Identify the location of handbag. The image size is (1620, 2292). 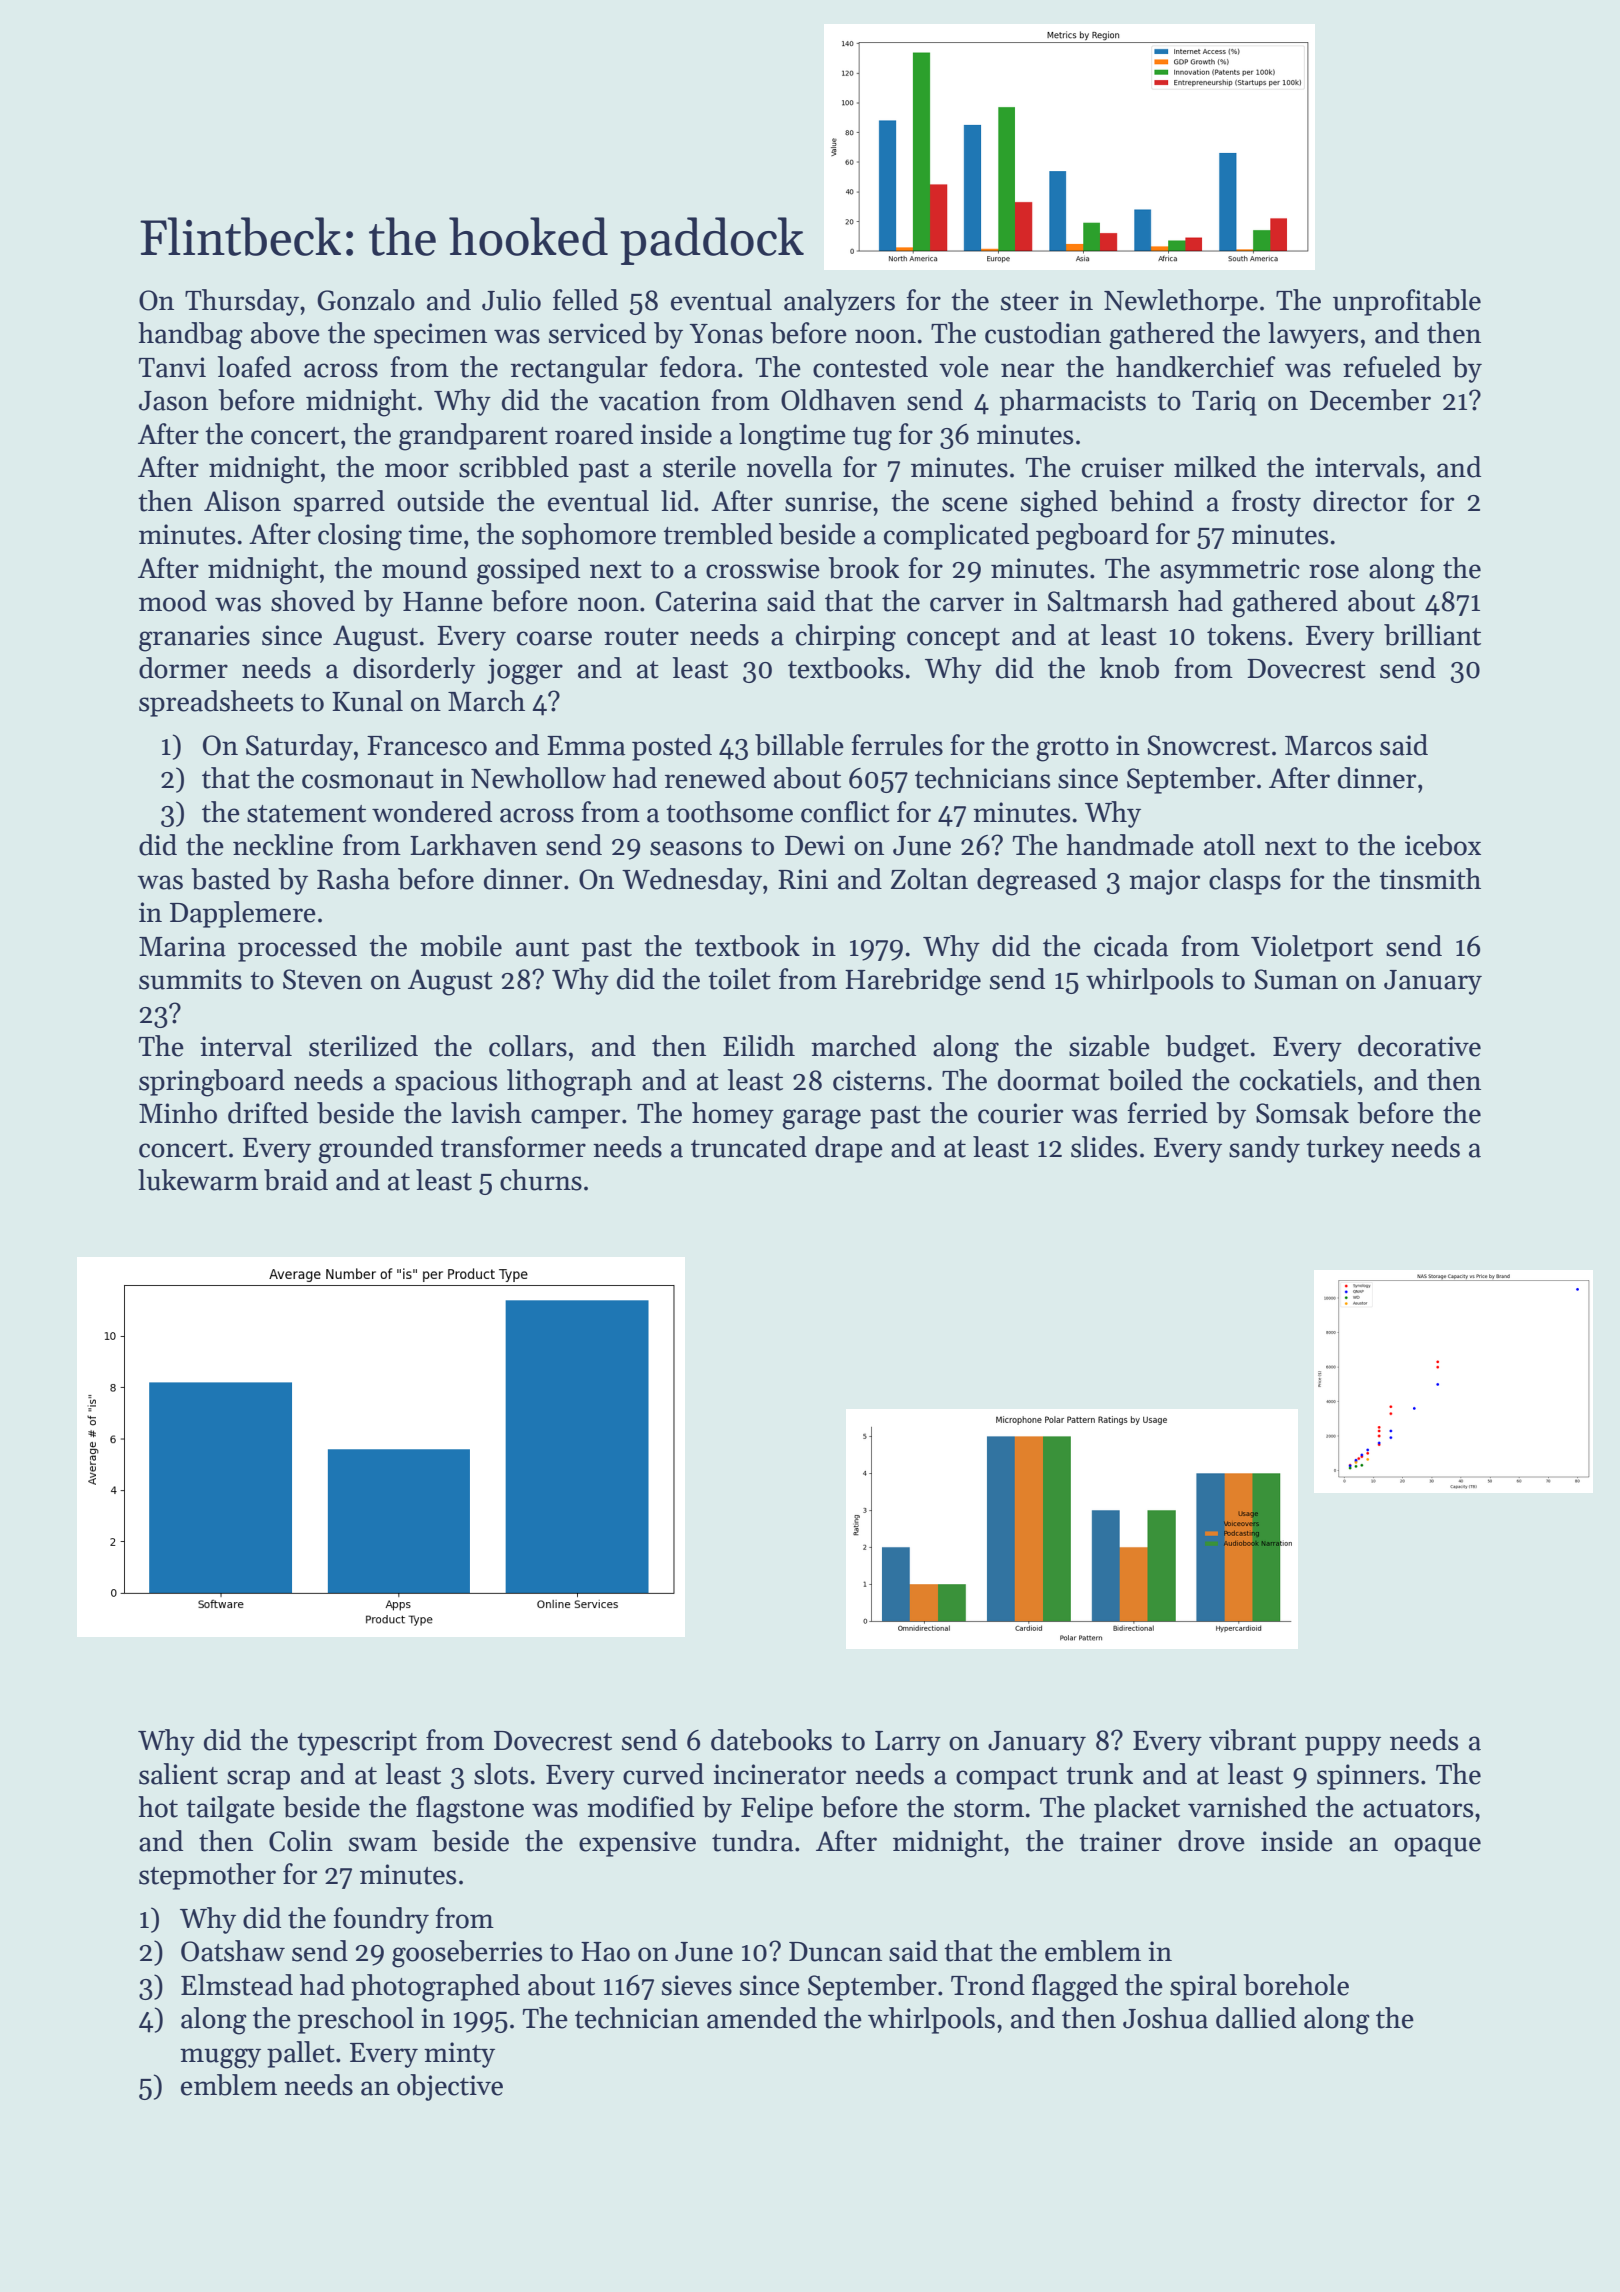
(190, 336).
